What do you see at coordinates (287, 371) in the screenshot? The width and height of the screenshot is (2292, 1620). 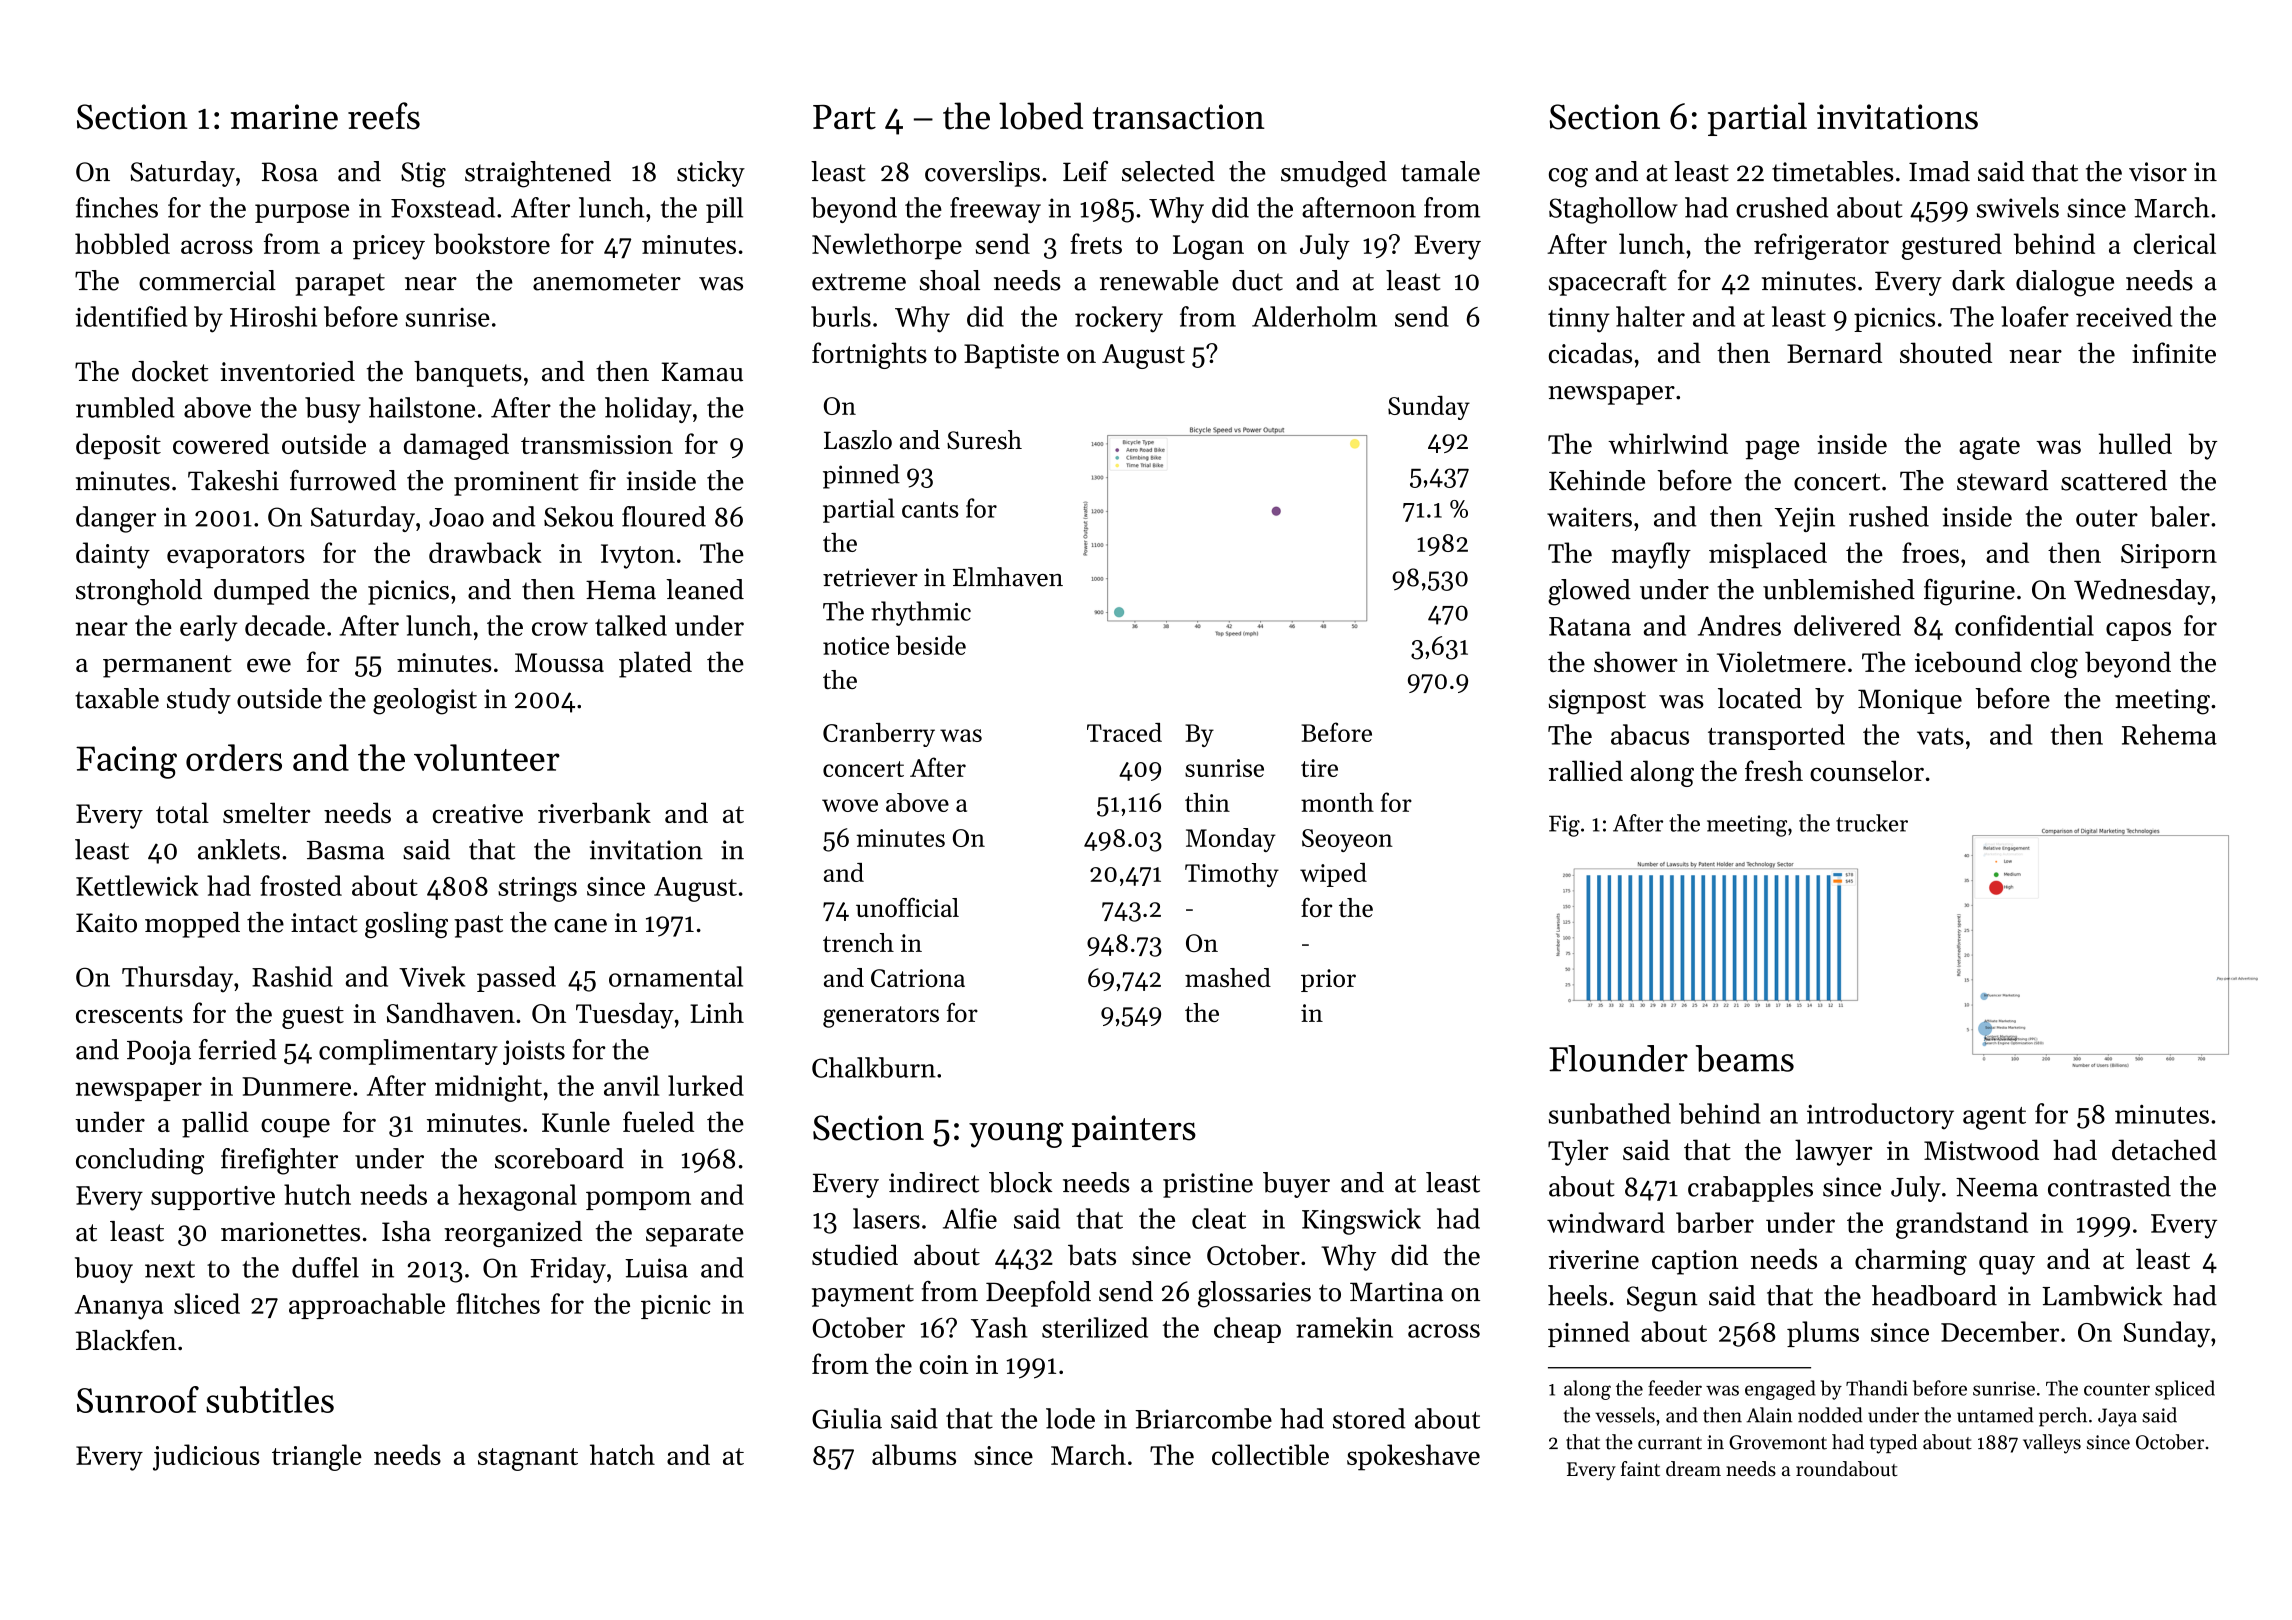 I see `inventoried` at bounding box center [287, 371].
